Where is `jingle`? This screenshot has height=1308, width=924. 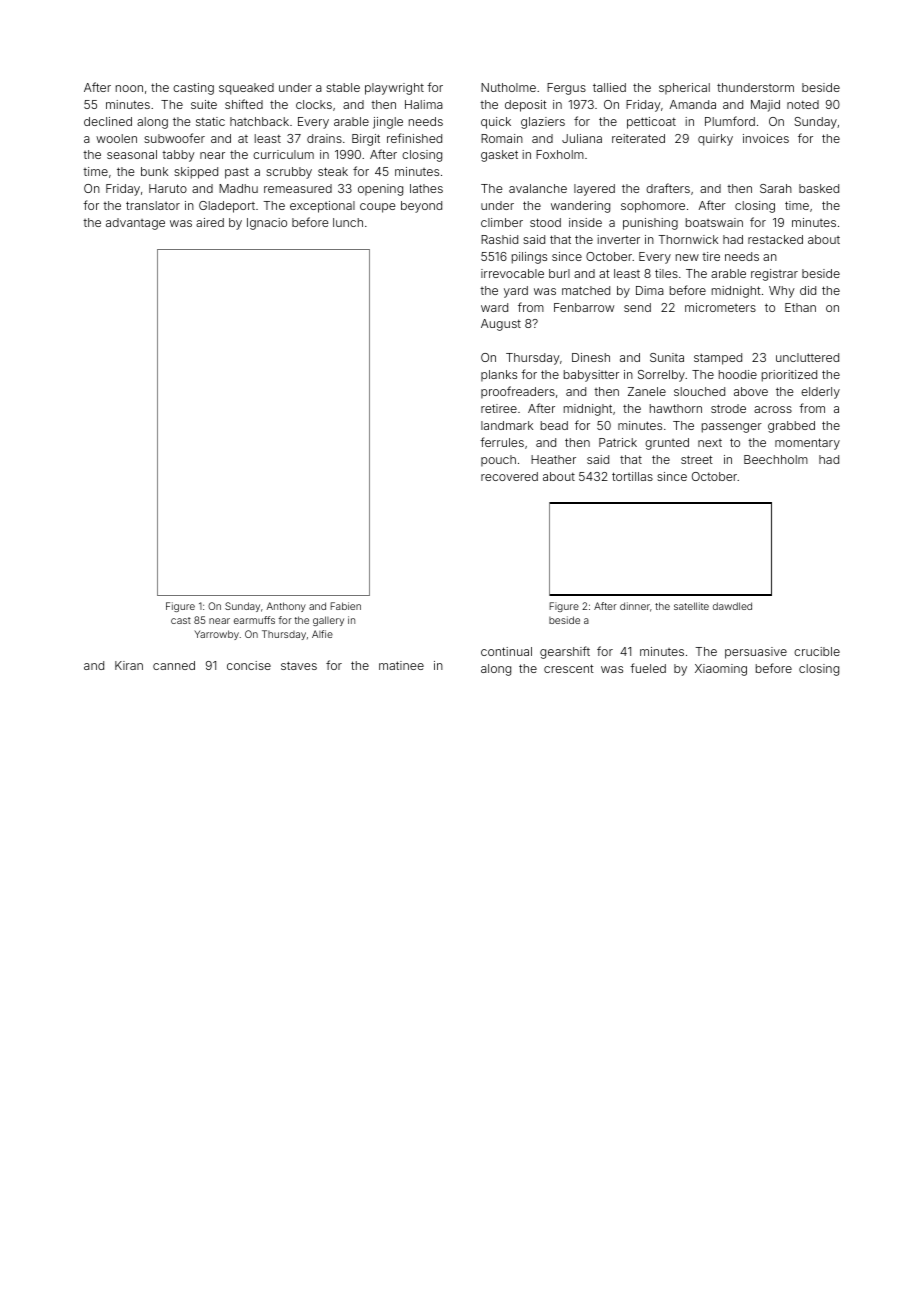 jingle is located at coordinates (388, 123).
